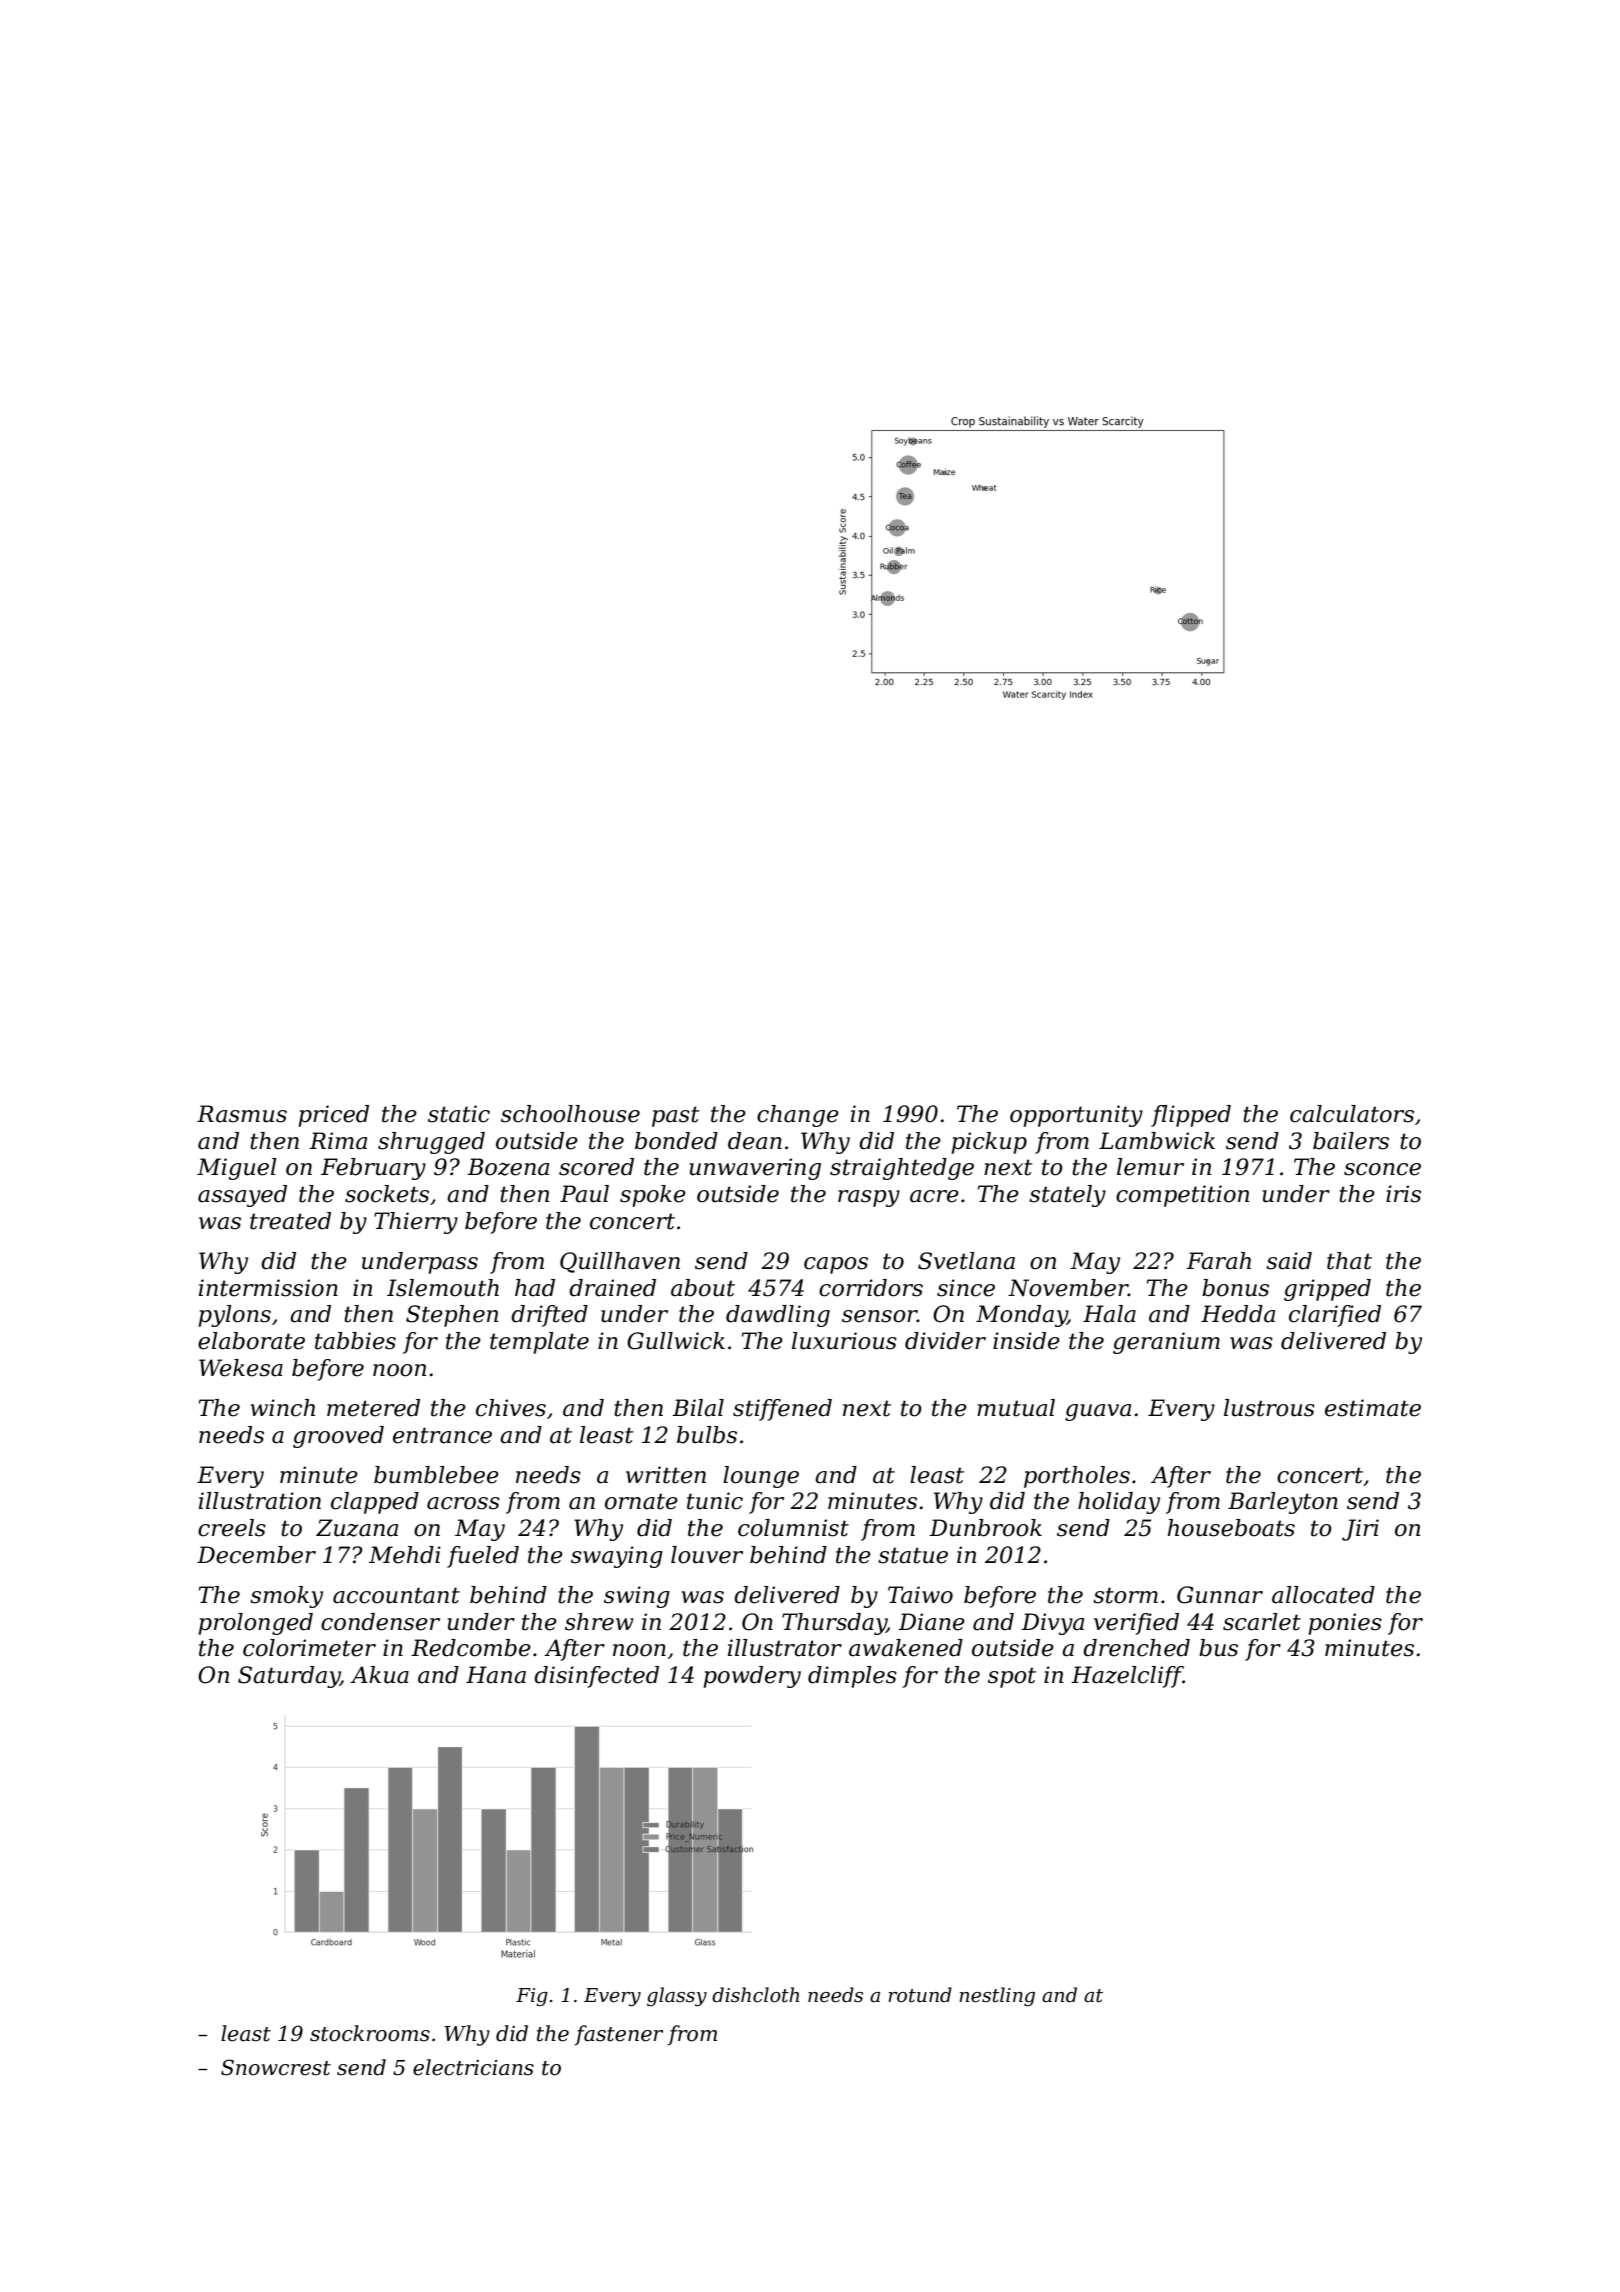  I want to click on entrance, so click(442, 1435).
